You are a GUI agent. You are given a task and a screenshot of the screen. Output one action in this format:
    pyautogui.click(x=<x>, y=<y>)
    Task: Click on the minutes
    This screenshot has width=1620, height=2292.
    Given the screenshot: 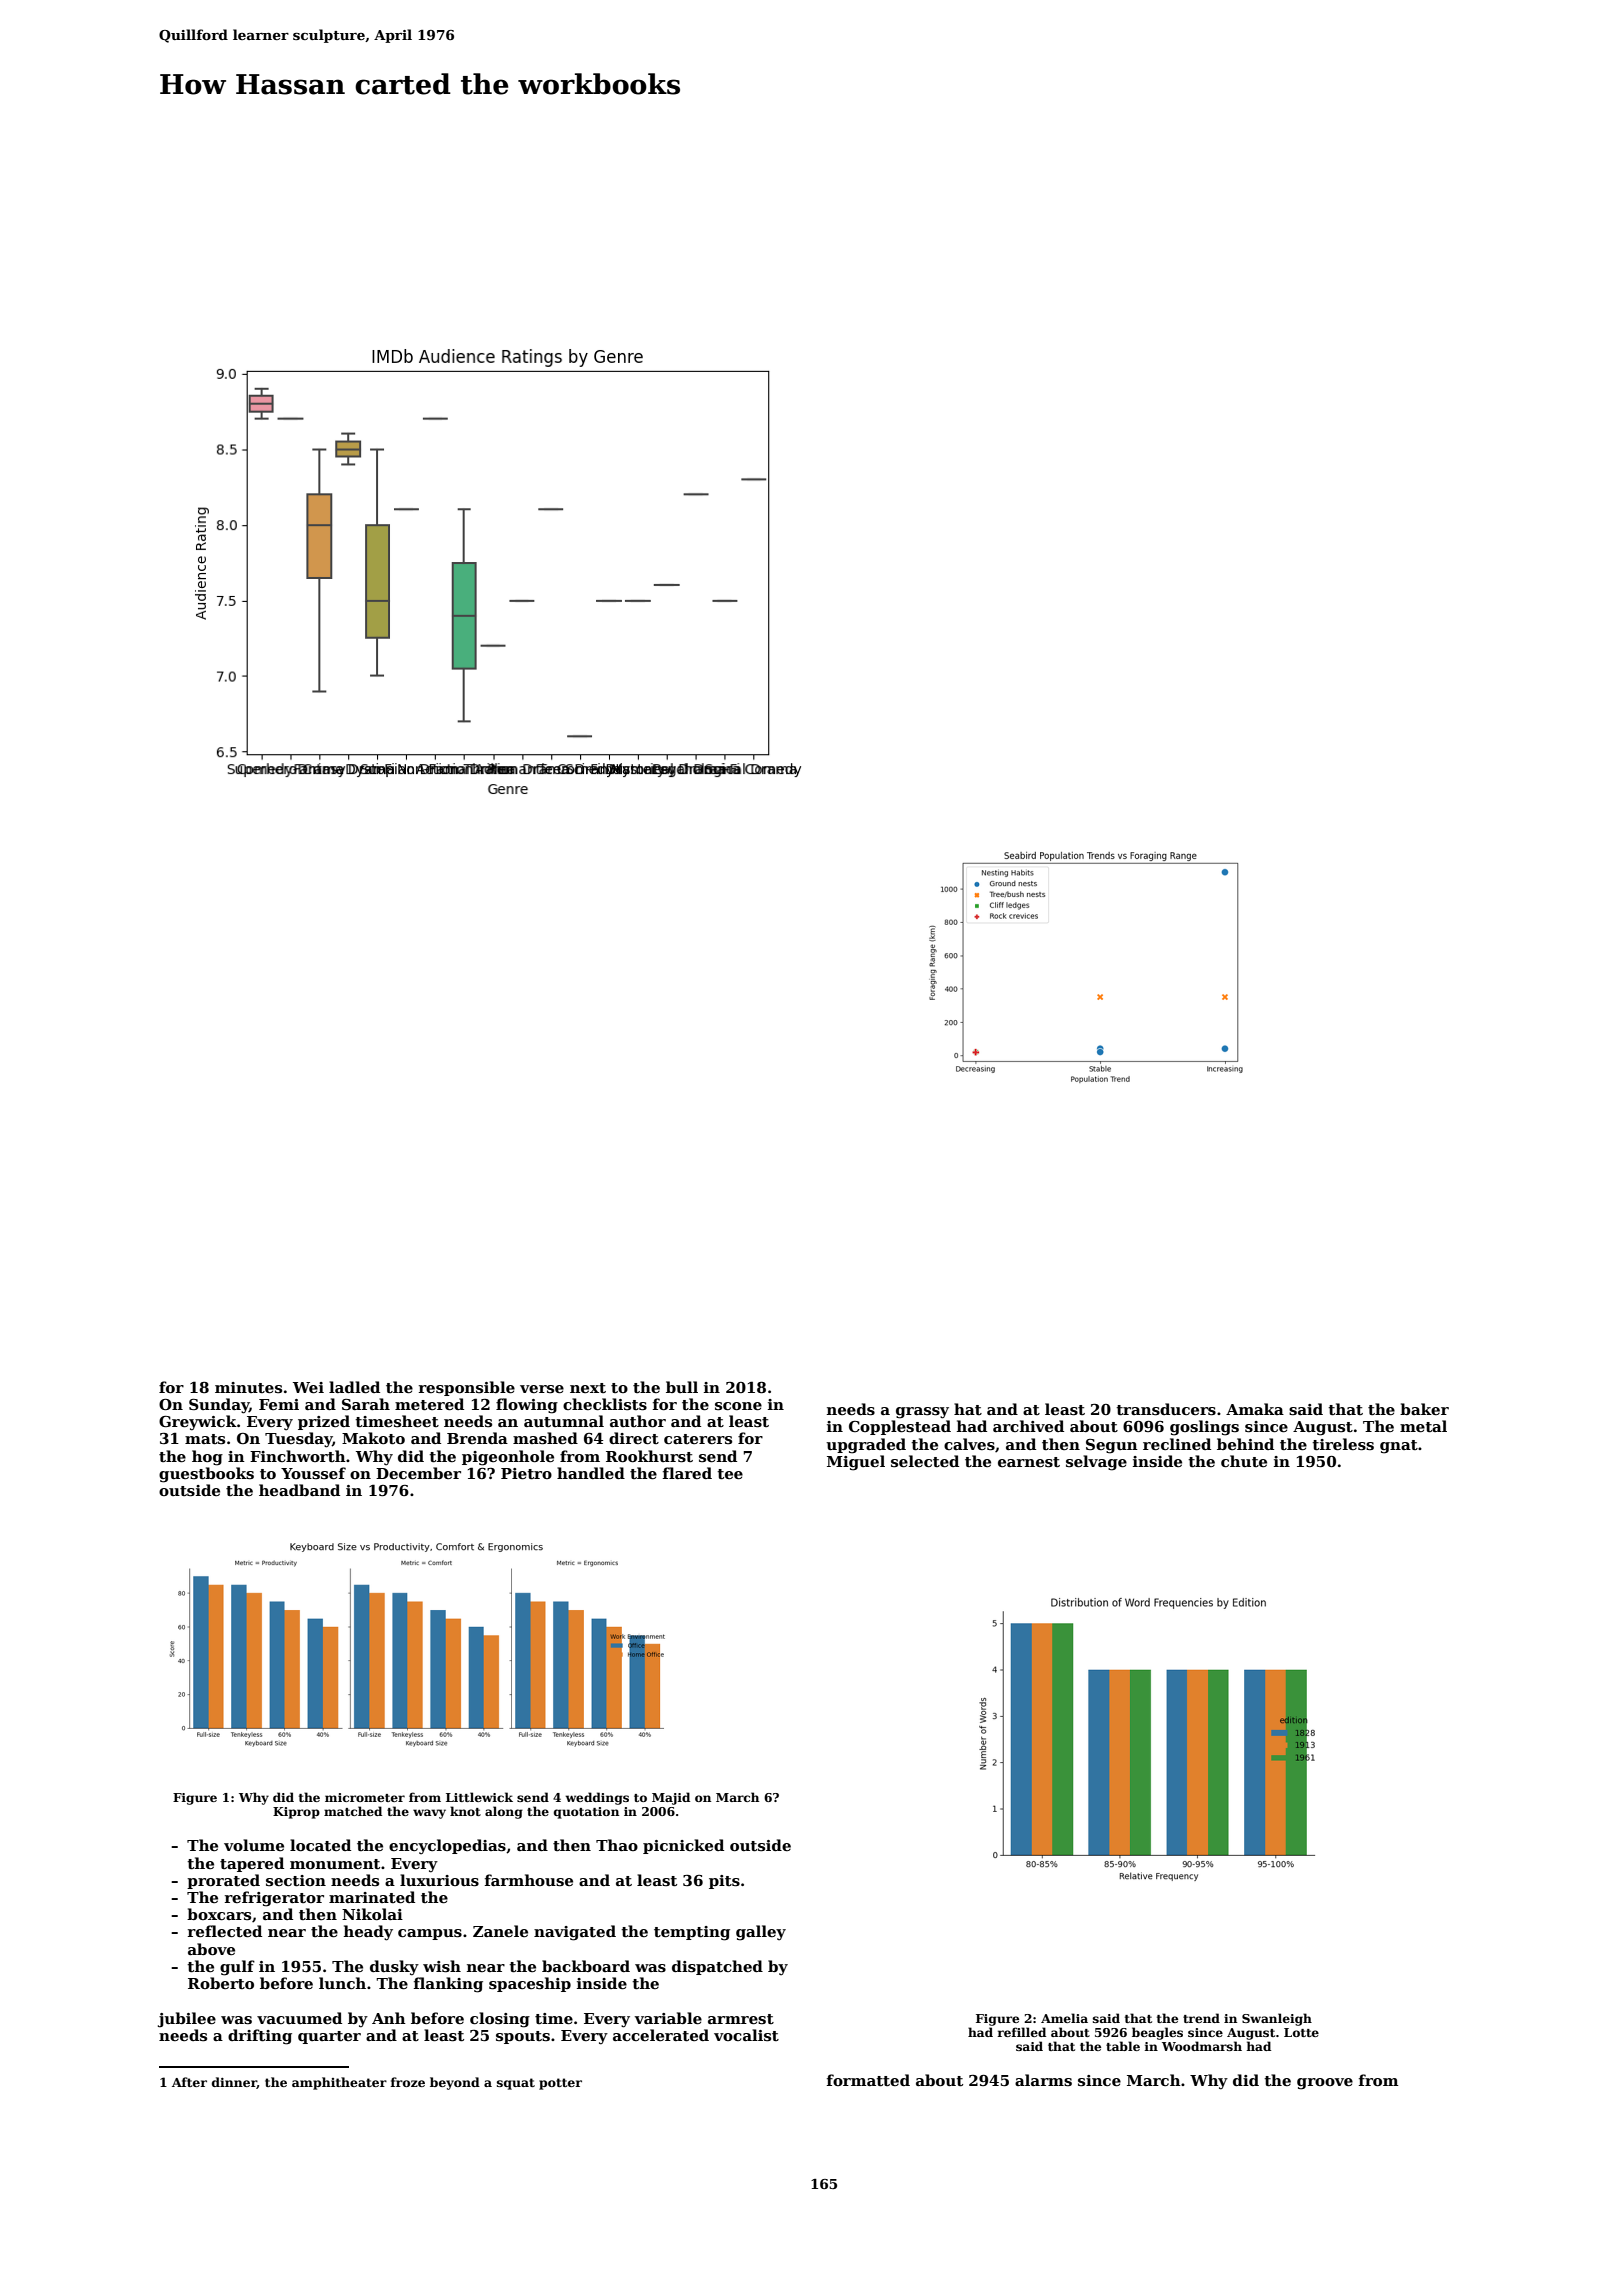 What is the action you would take?
    pyautogui.click(x=248, y=1388)
